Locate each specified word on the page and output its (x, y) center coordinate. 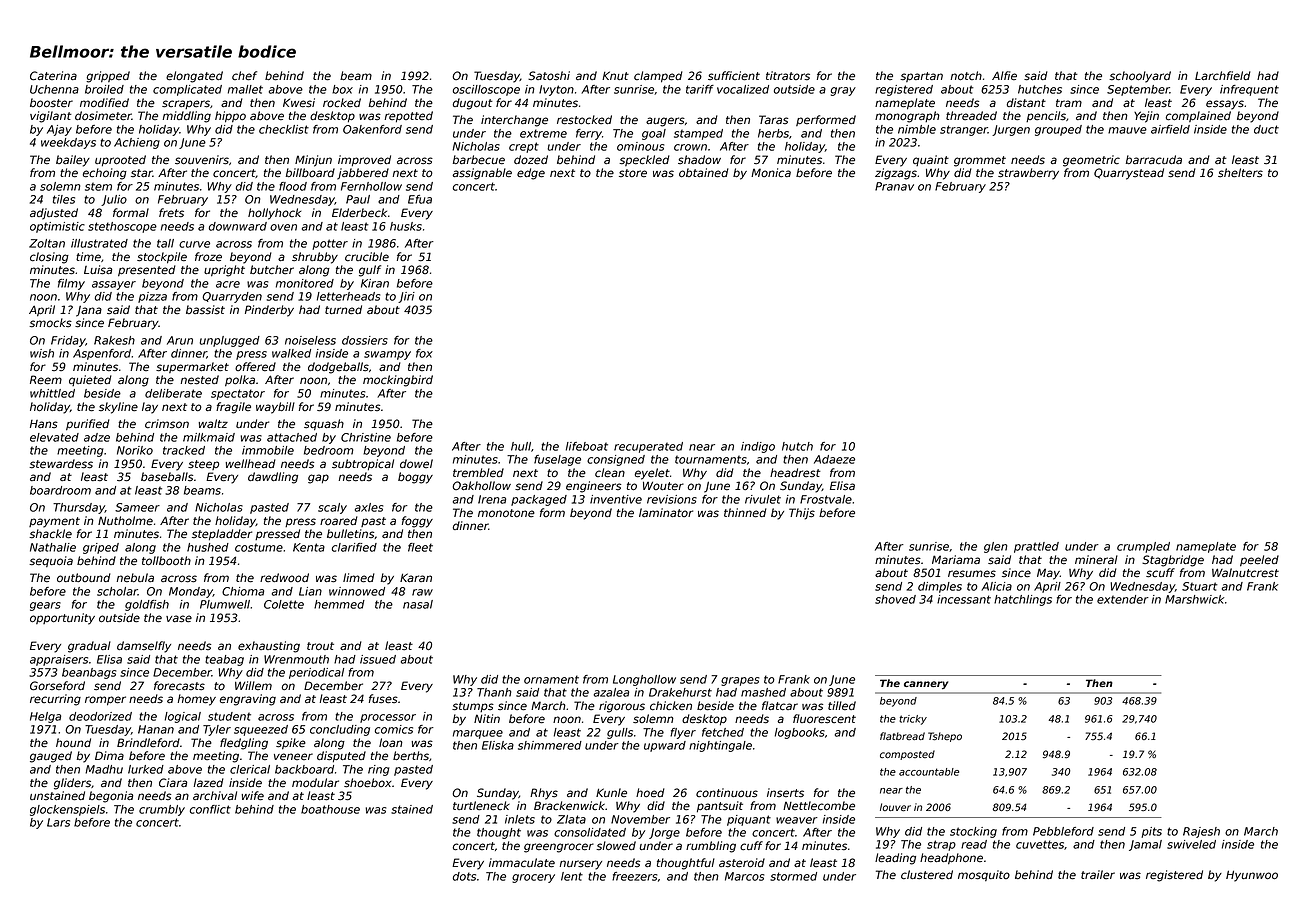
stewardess (61, 464)
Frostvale (826, 499)
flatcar (780, 706)
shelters (1240, 173)
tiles (64, 199)
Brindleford (148, 743)
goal (654, 134)
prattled (1036, 547)
